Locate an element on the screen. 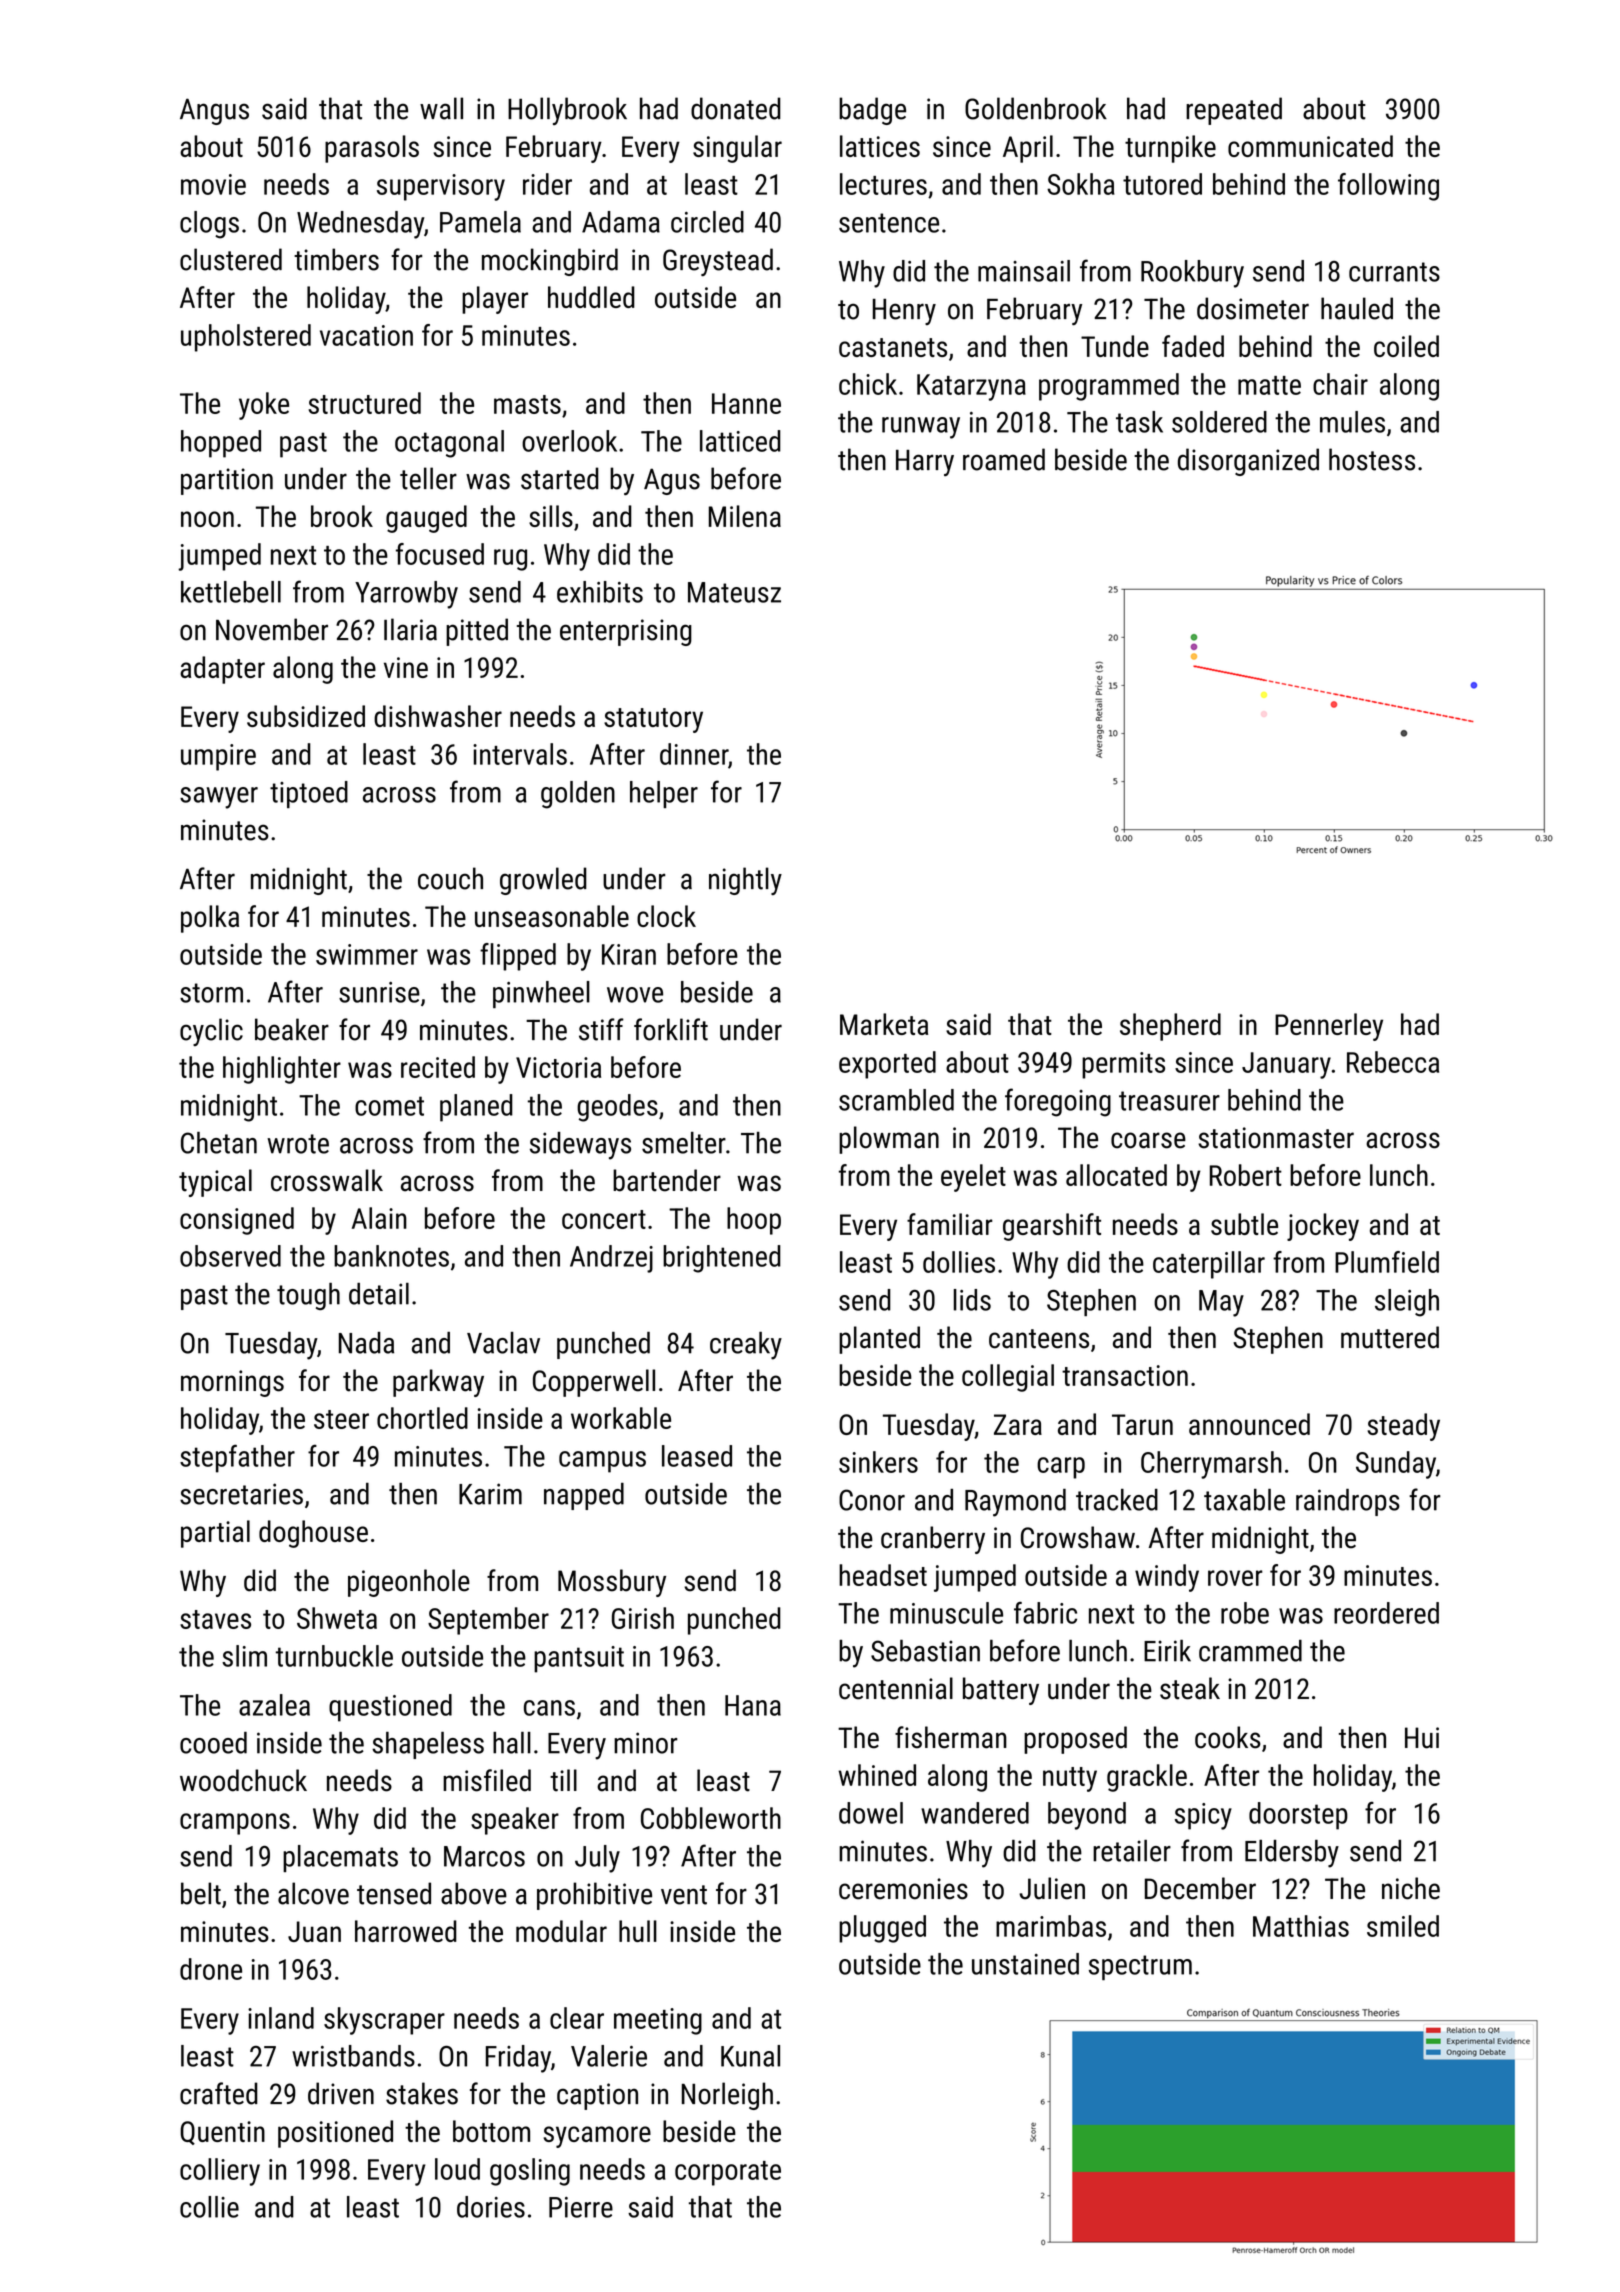 The image size is (1620, 2292). whined is located at coordinates (877, 1775).
